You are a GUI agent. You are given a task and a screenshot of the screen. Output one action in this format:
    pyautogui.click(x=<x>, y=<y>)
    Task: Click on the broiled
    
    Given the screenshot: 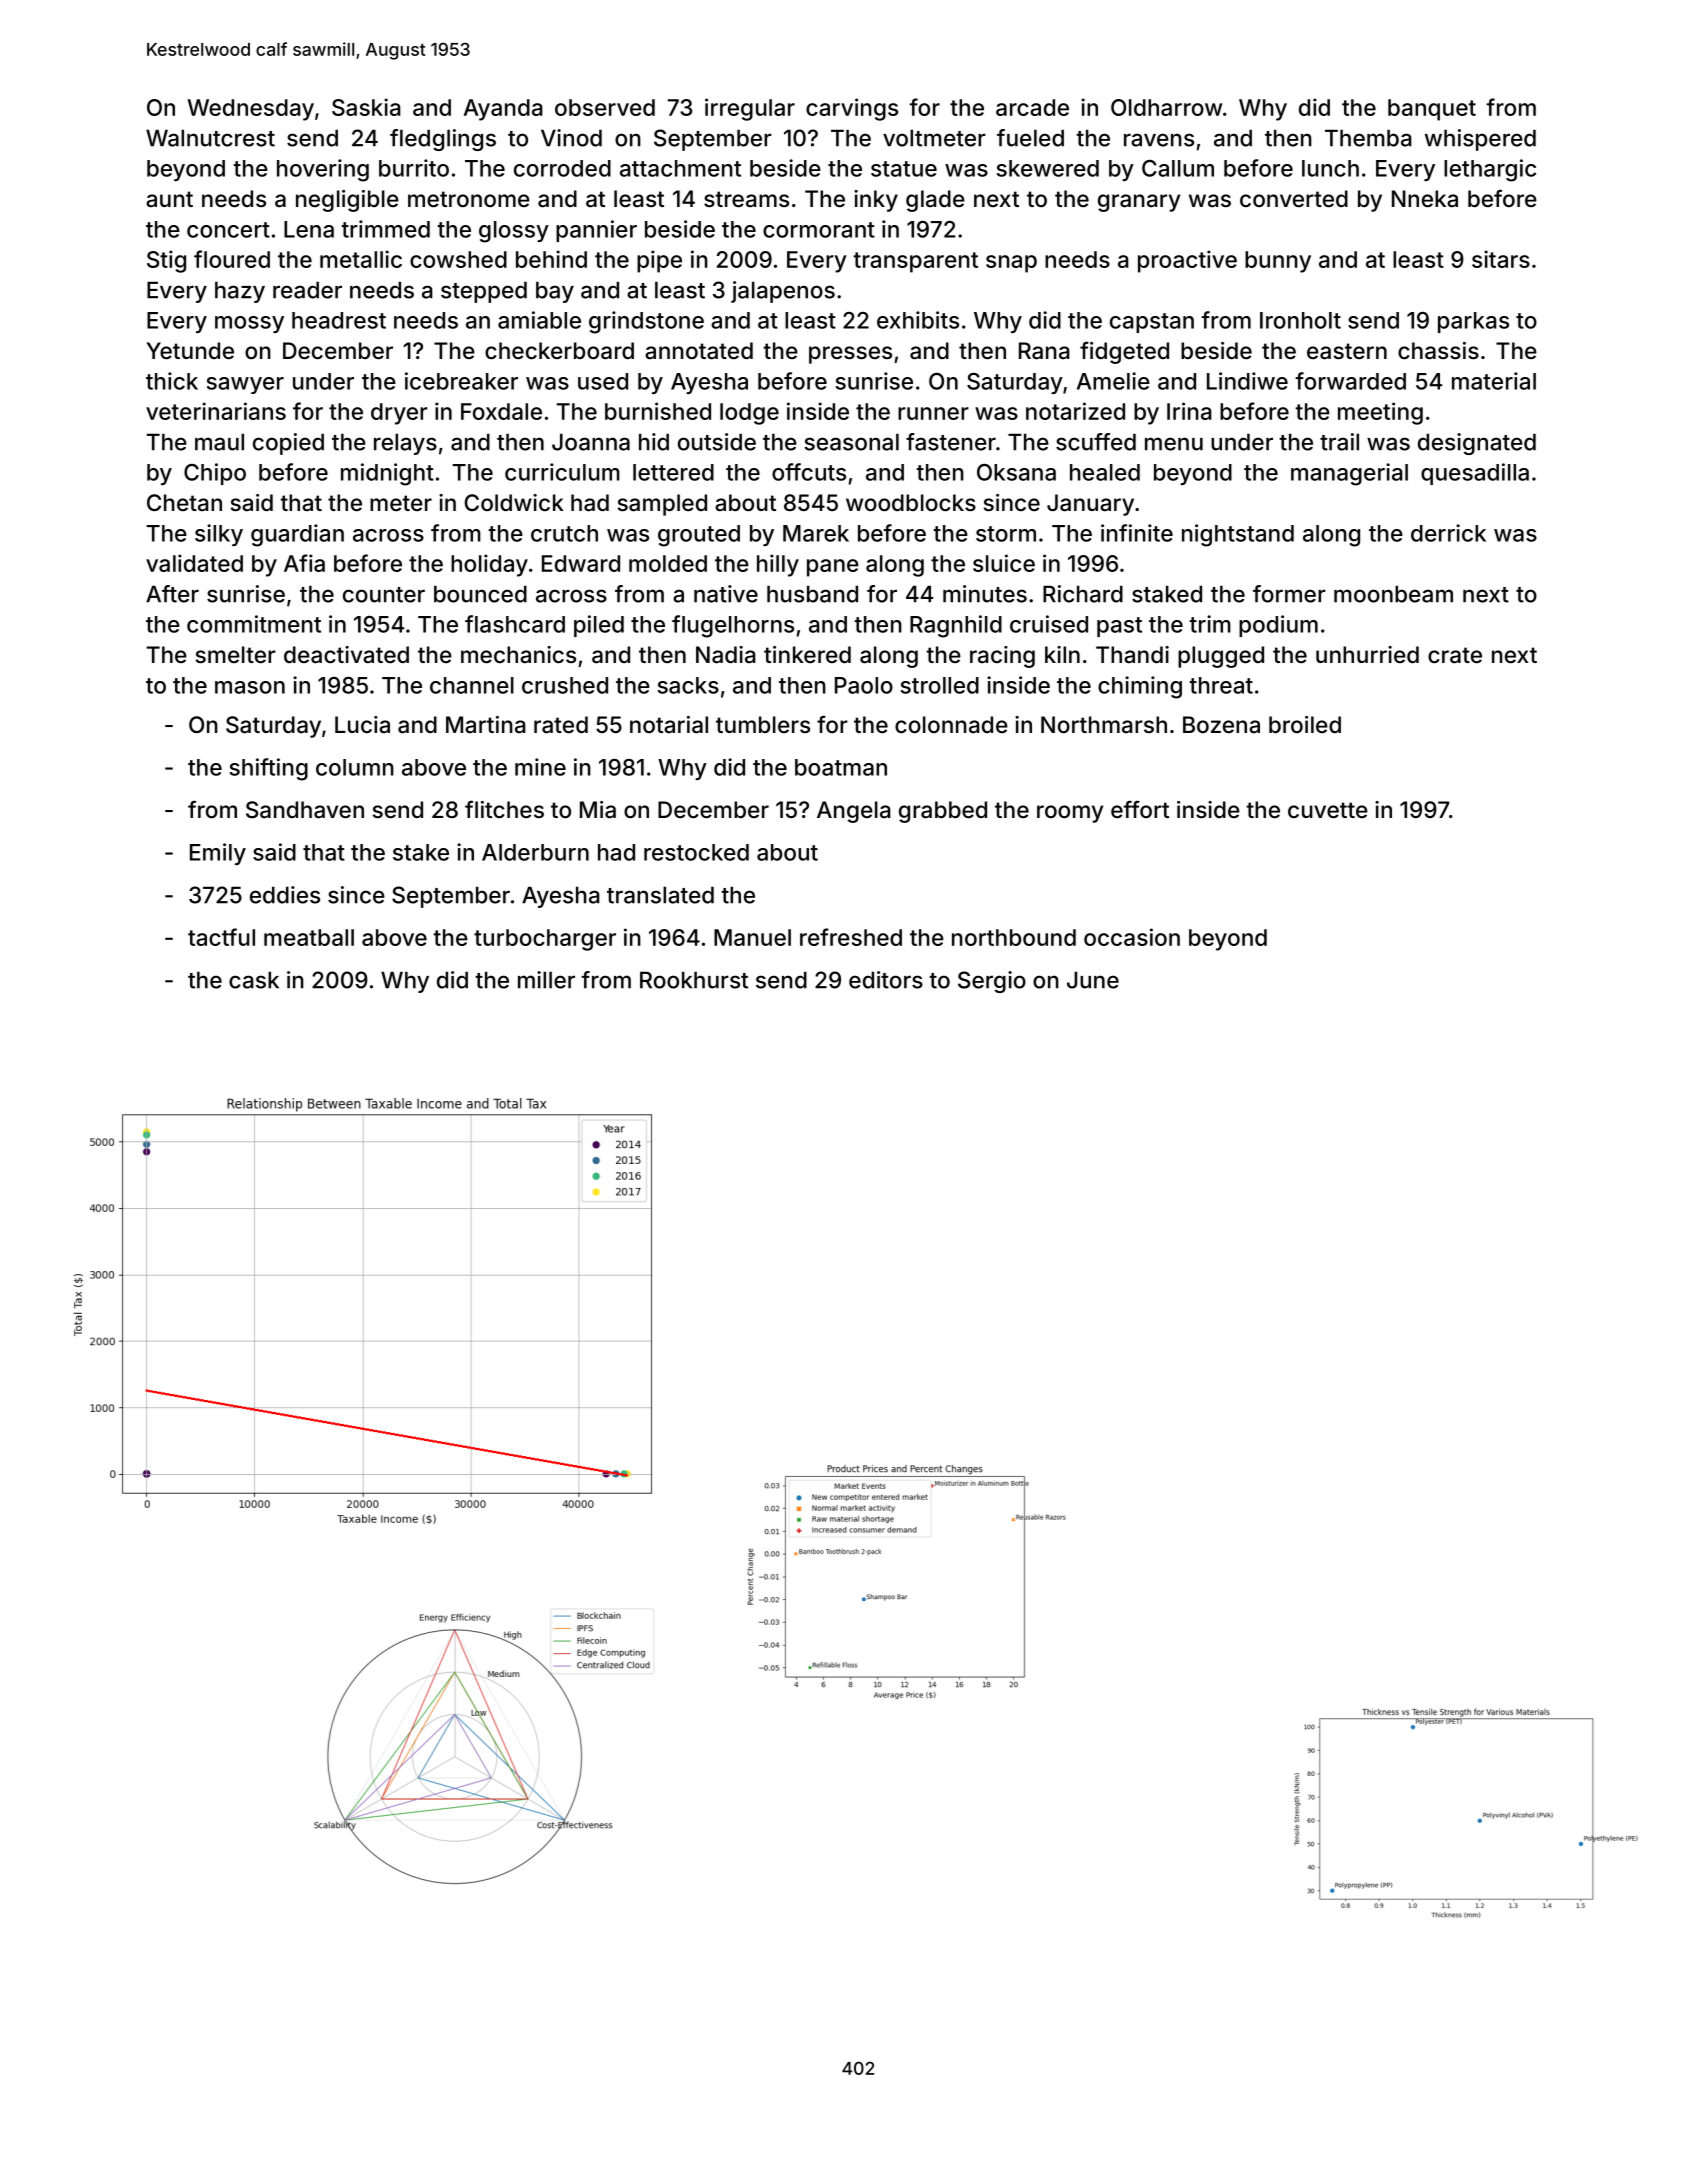 What is the action you would take?
    pyautogui.click(x=1305, y=724)
